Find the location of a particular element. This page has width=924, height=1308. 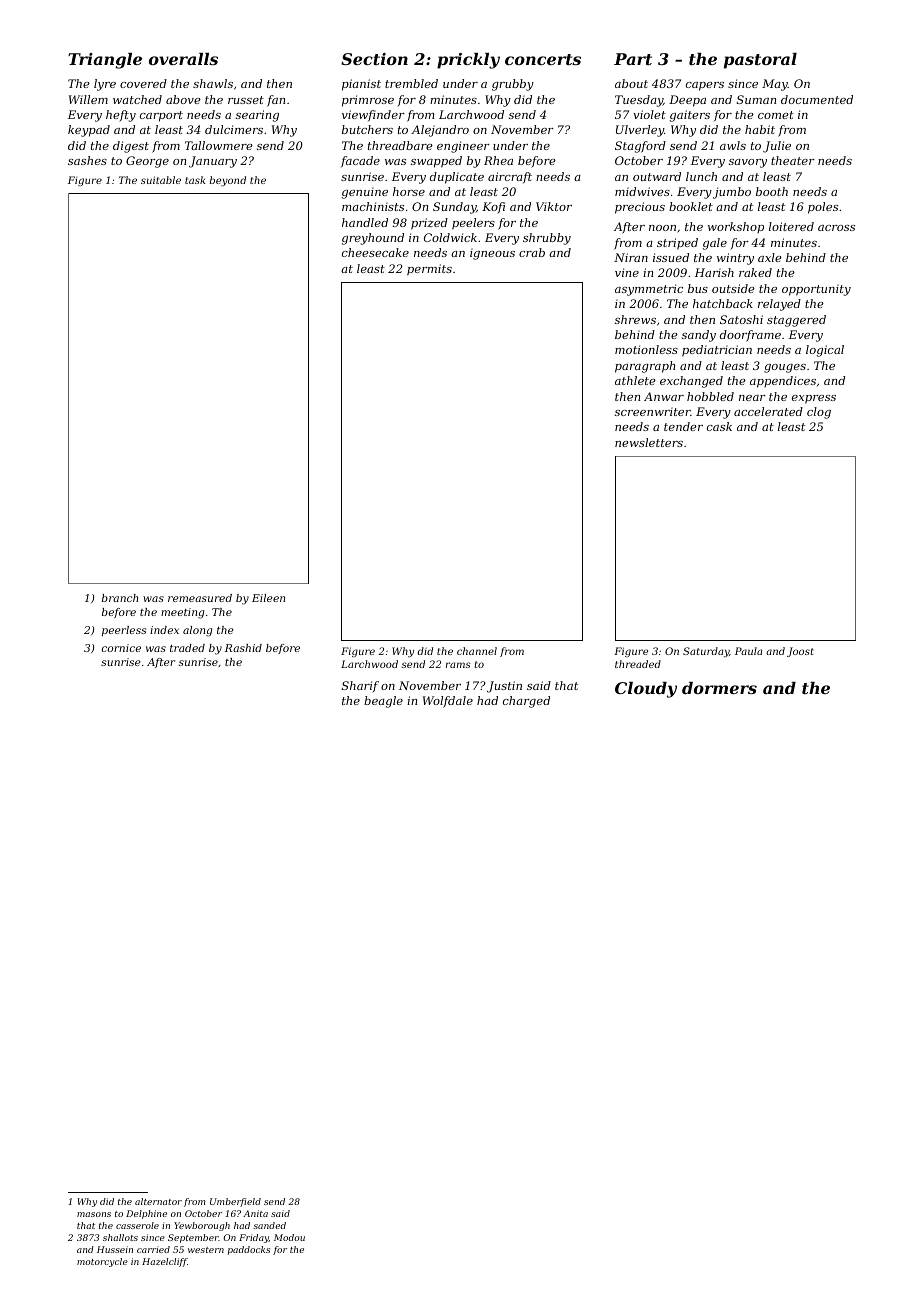

cheesecake is located at coordinates (375, 252).
